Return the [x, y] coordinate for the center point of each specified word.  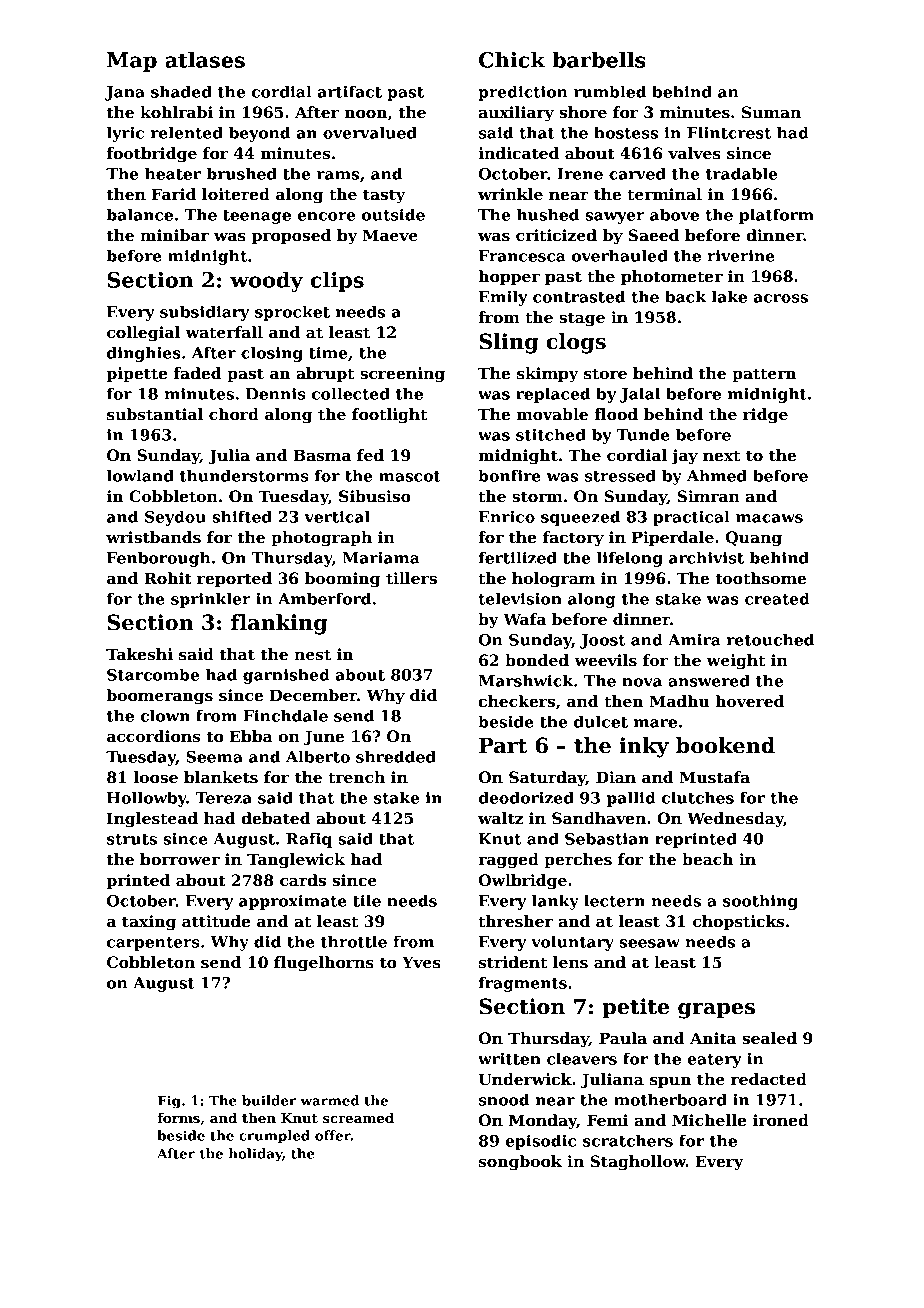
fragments [523, 984]
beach [708, 859]
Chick [512, 59]
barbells [599, 59]
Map [132, 62]
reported [234, 579]
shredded [396, 756]
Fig [169, 1102]
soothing [760, 902]
